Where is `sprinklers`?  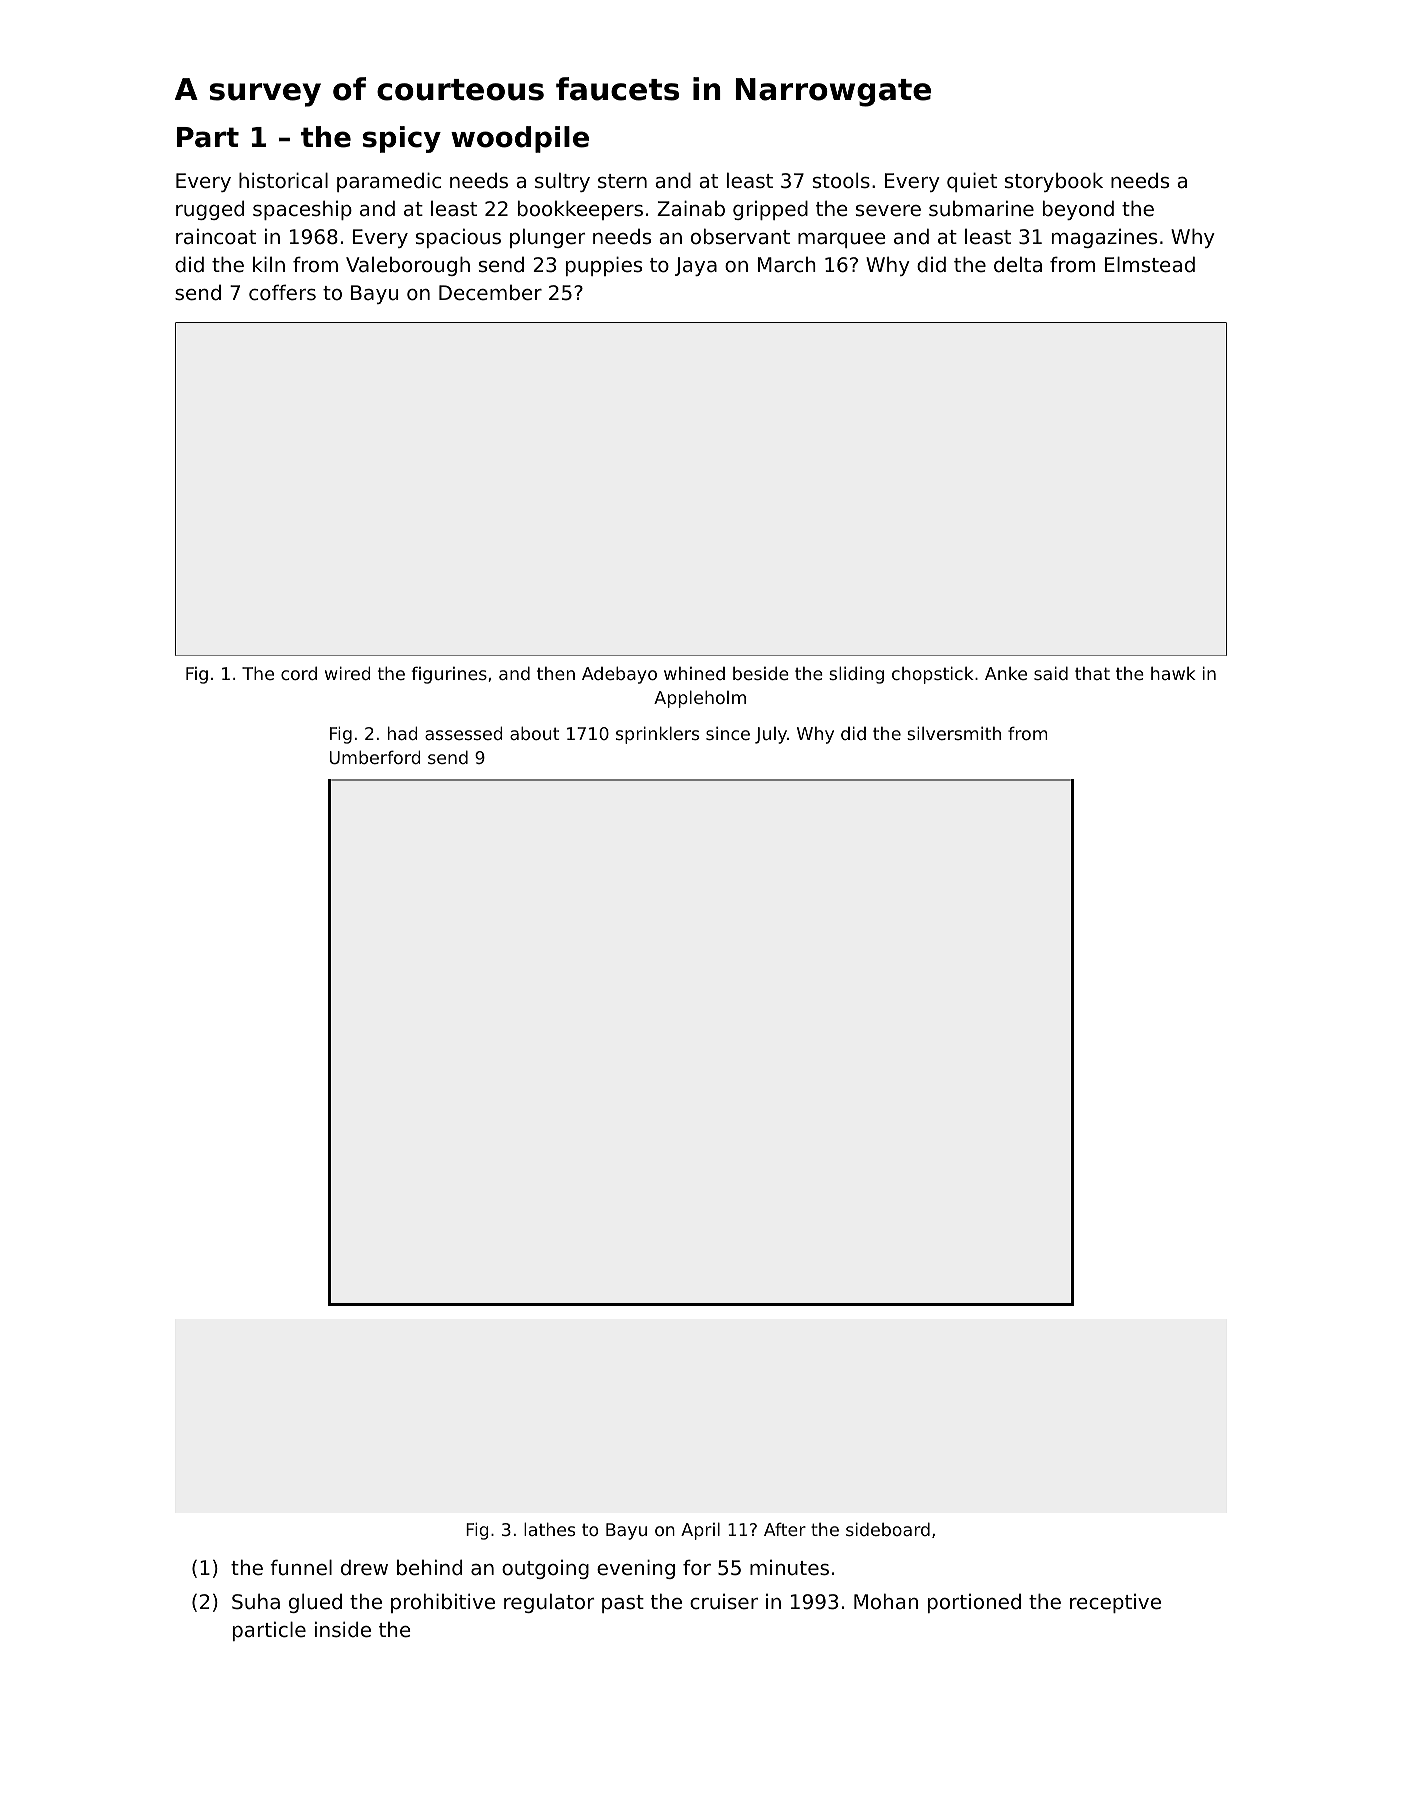 sprinklers is located at coordinates (657, 735).
